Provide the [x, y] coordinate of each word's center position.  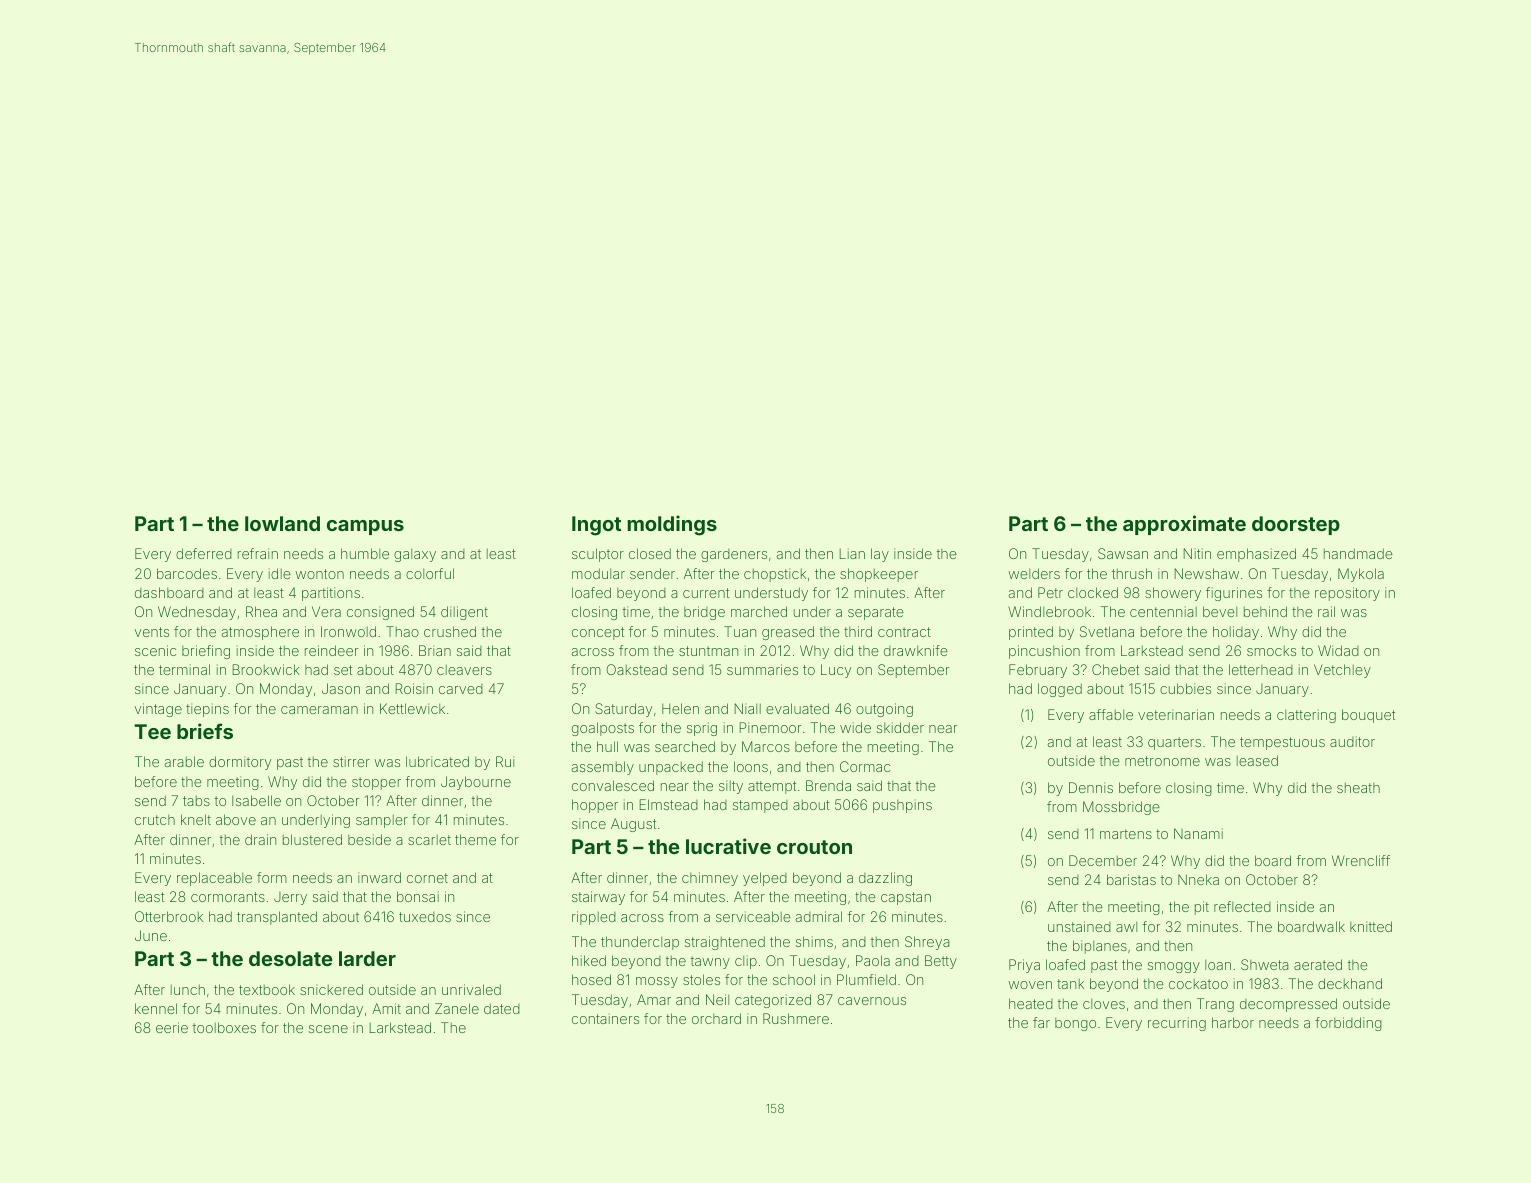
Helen [680, 708]
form [272, 877]
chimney [710, 879]
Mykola [1361, 575]
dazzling [885, 879]
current [706, 593]
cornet [427, 878]
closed [650, 553]
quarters [1174, 743]
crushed [450, 631]
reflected [1242, 906]
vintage [158, 710]
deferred [204, 553]
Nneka [1198, 879]
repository [1347, 594]
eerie [172, 1027]
